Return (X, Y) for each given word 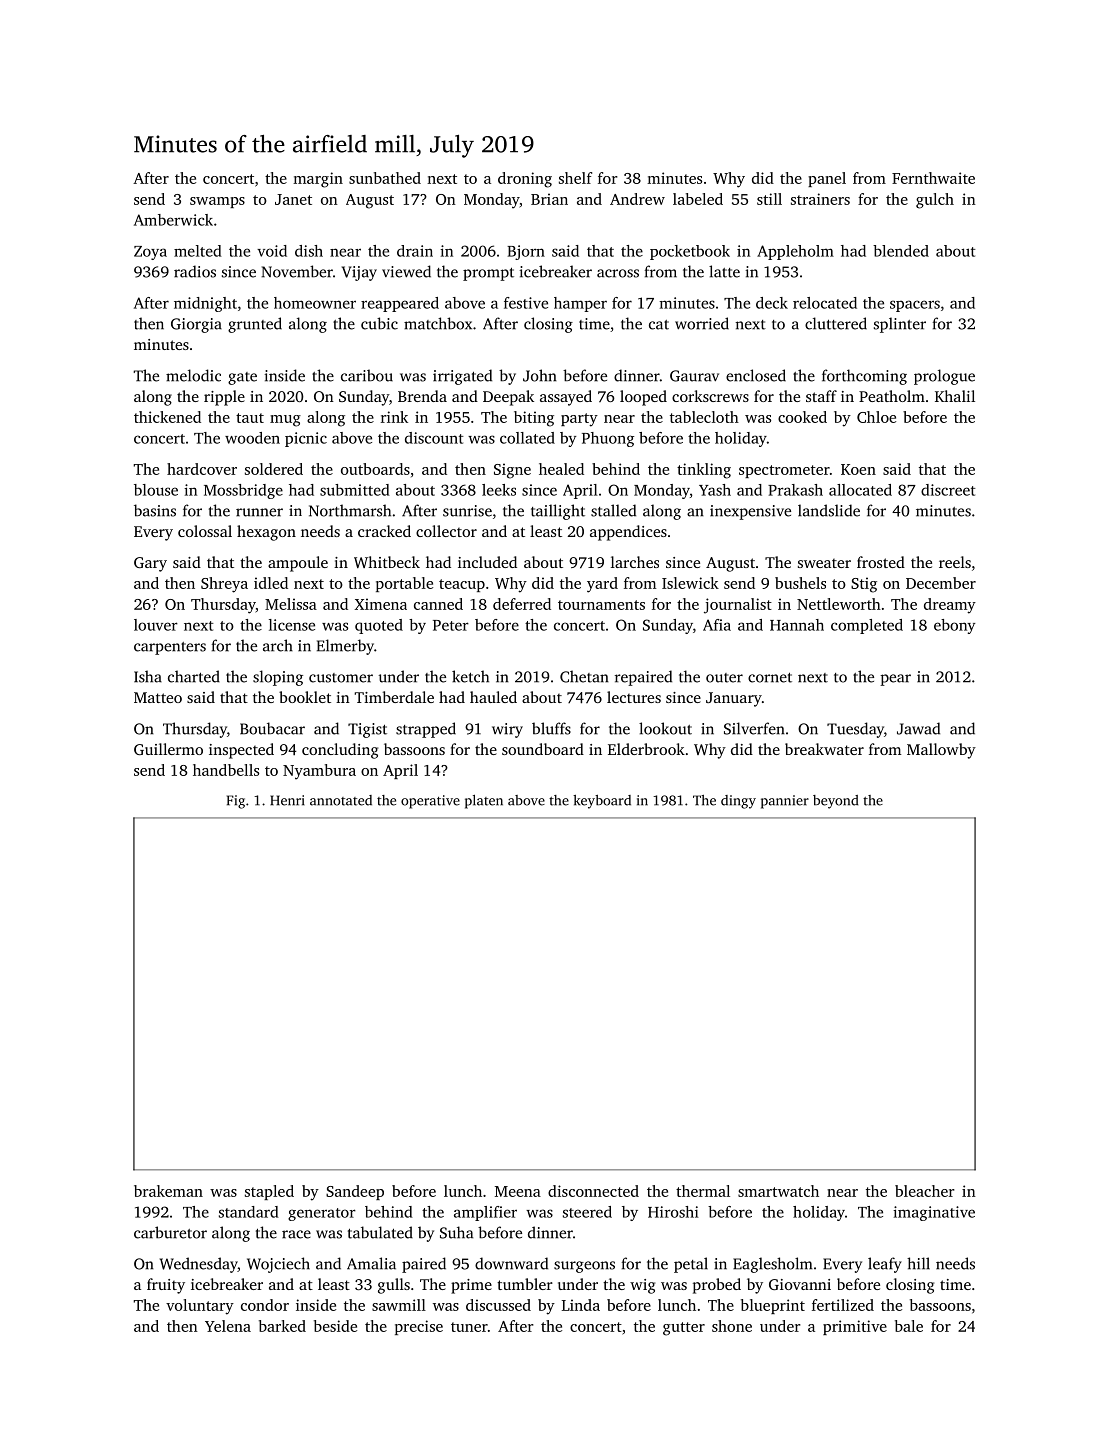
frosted (881, 562)
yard (602, 585)
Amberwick (173, 220)
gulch (935, 201)
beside (335, 1326)
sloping (278, 678)
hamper (580, 304)
